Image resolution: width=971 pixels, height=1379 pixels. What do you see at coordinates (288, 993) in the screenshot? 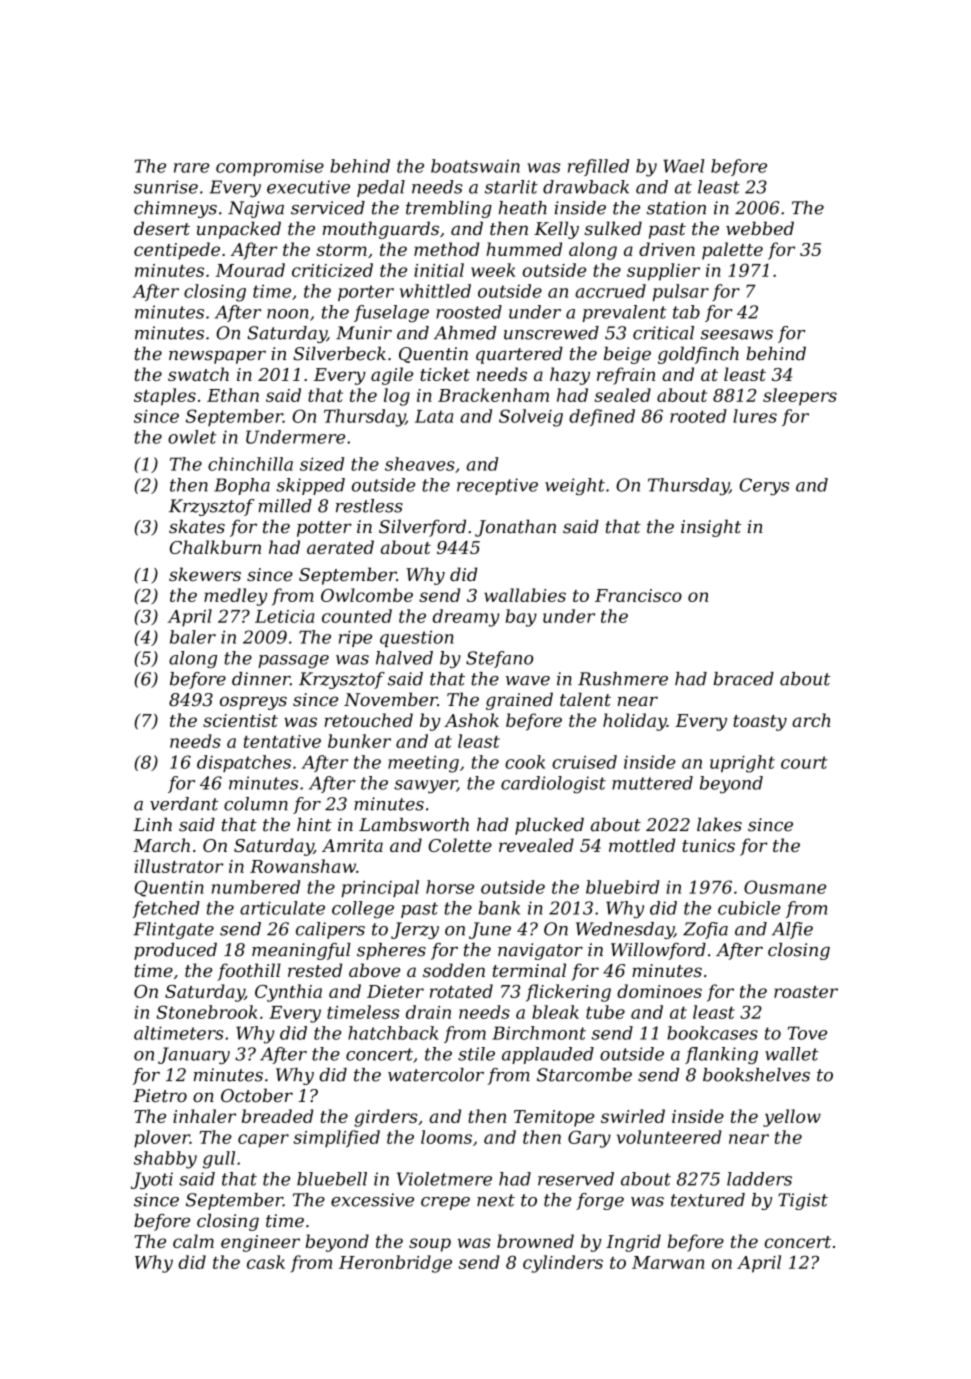
I see `Cynthia` at bounding box center [288, 993].
